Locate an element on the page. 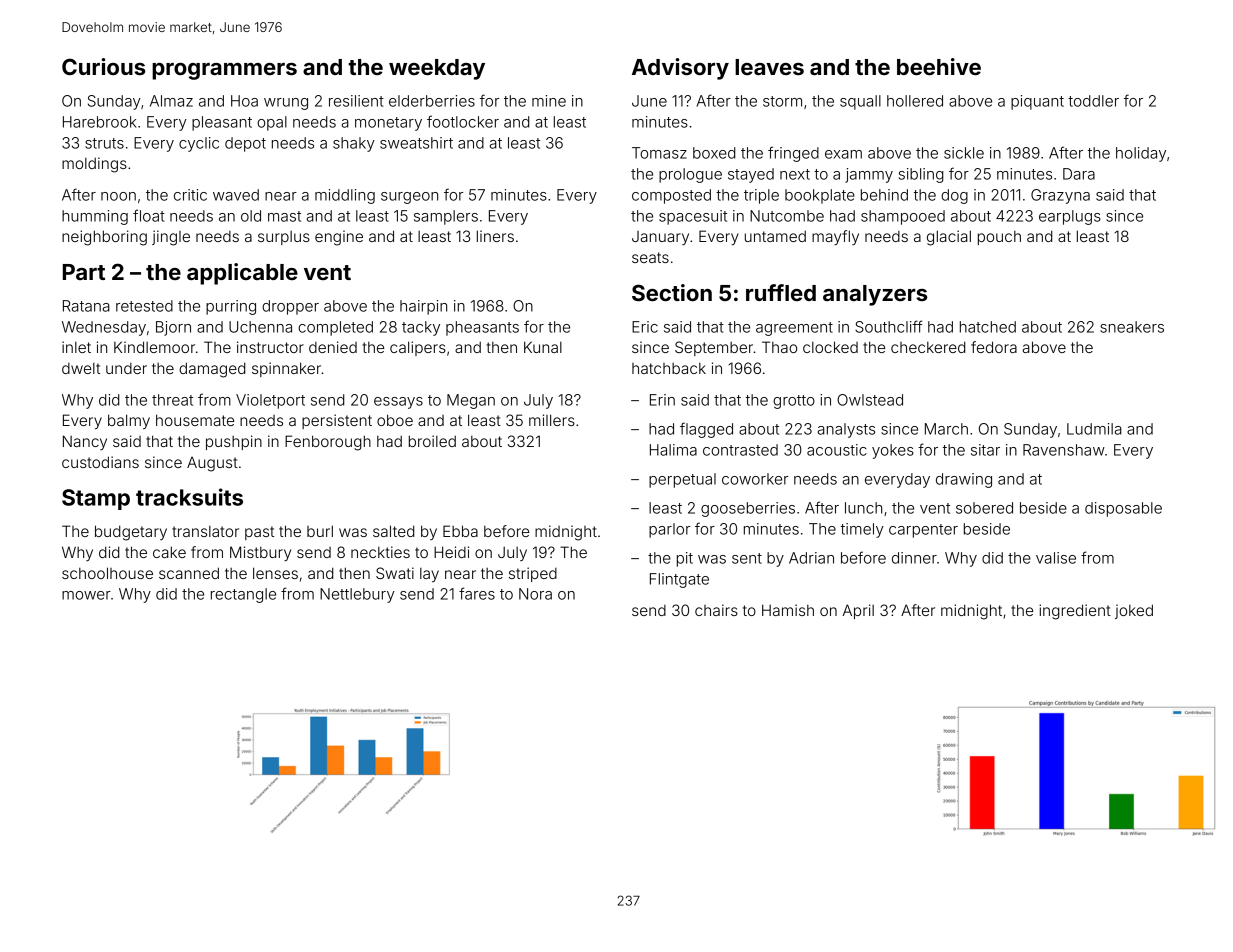 This document has width=1233, height=952. chairs is located at coordinates (716, 610).
